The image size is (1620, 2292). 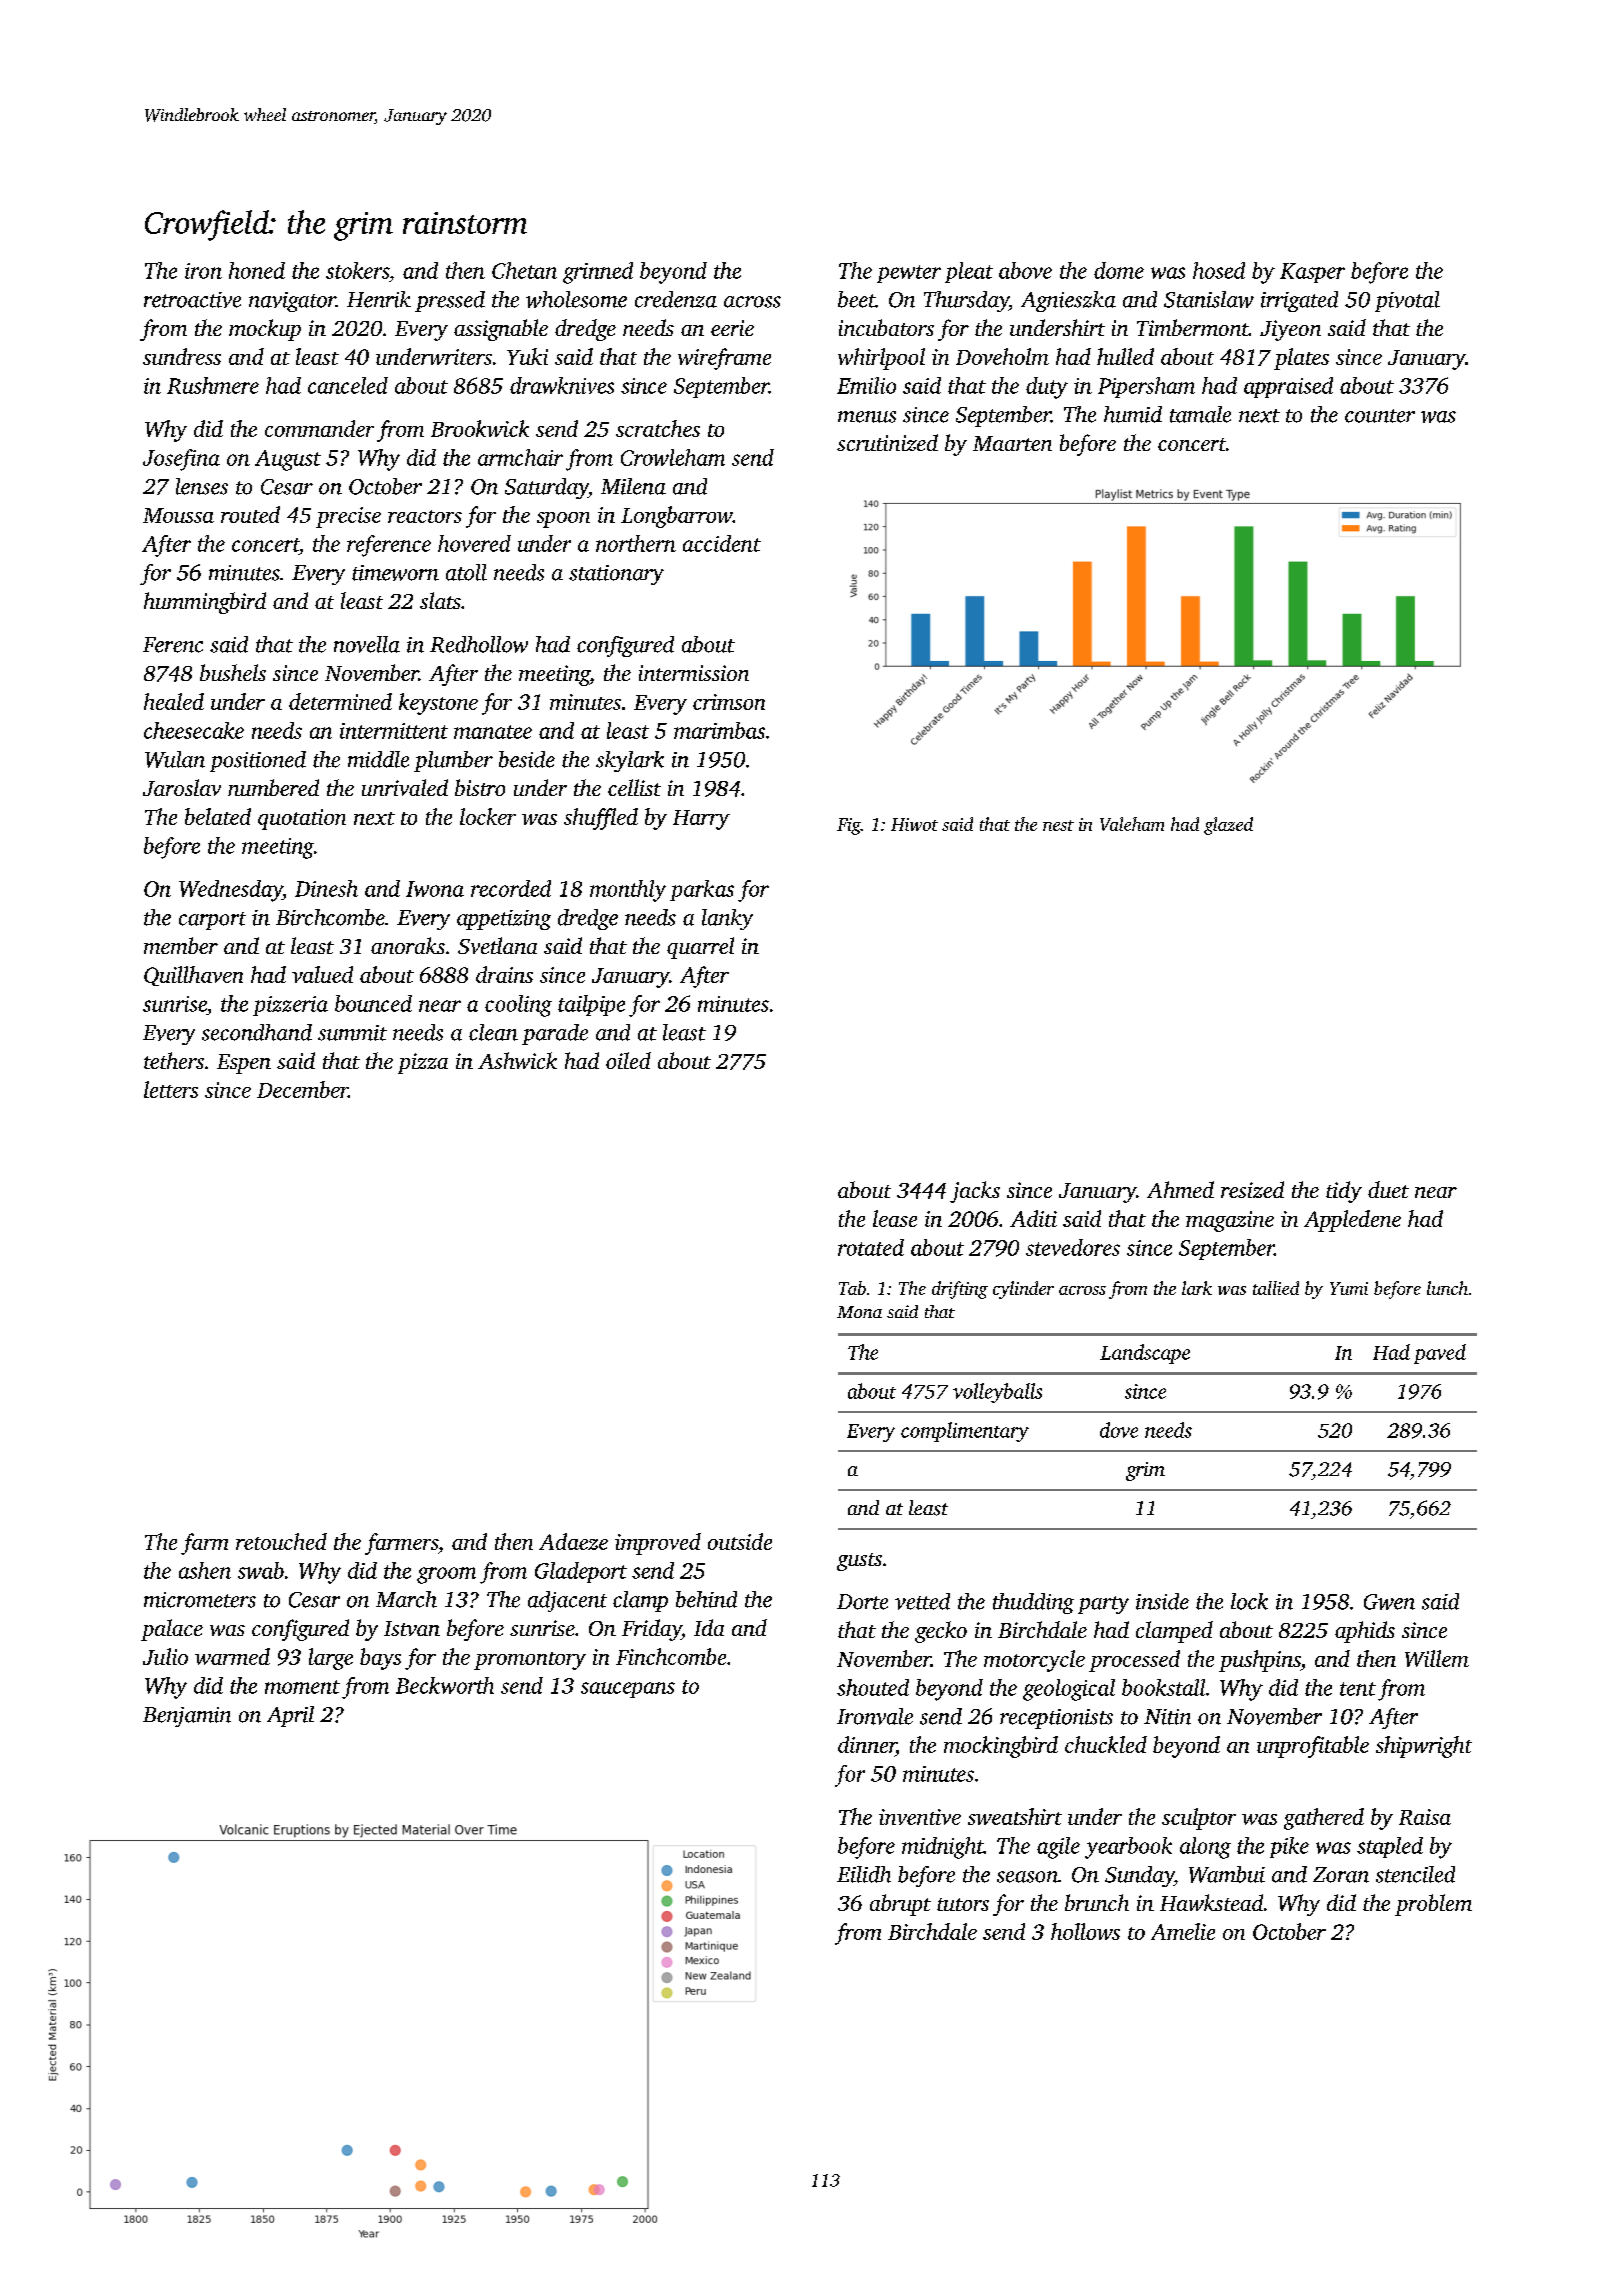 What do you see at coordinates (187, 1717) in the screenshot?
I see `Benjamin` at bounding box center [187, 1717].
